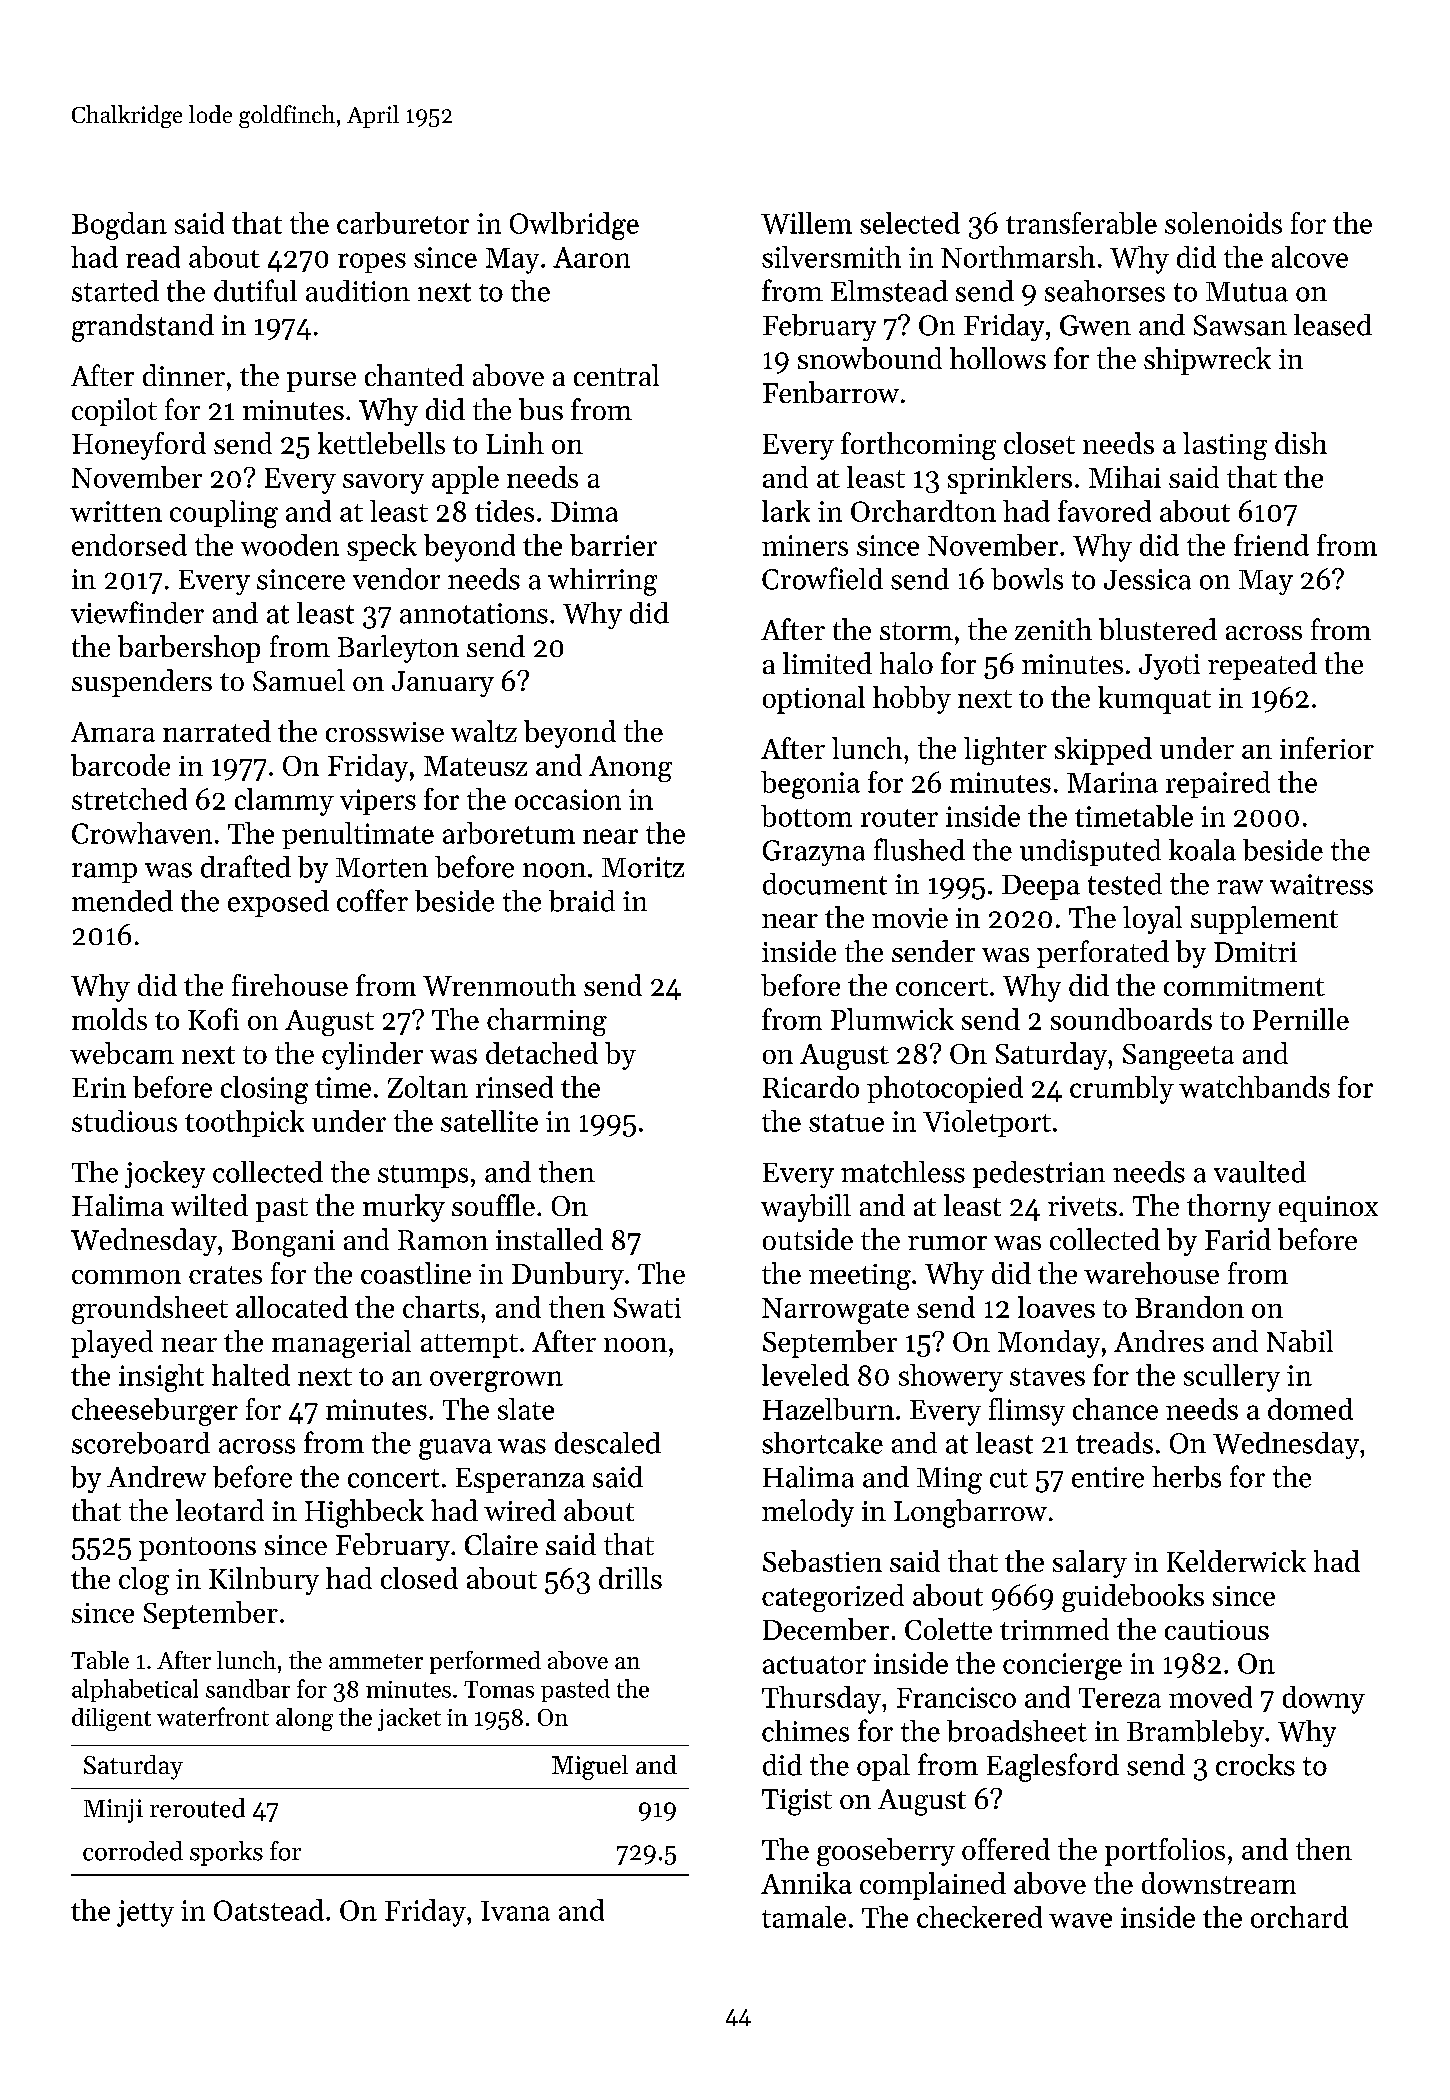  What do you see at coordinates (945, 1089) in the image?
I see `photocopied` at bounding box center [945, 1089].
